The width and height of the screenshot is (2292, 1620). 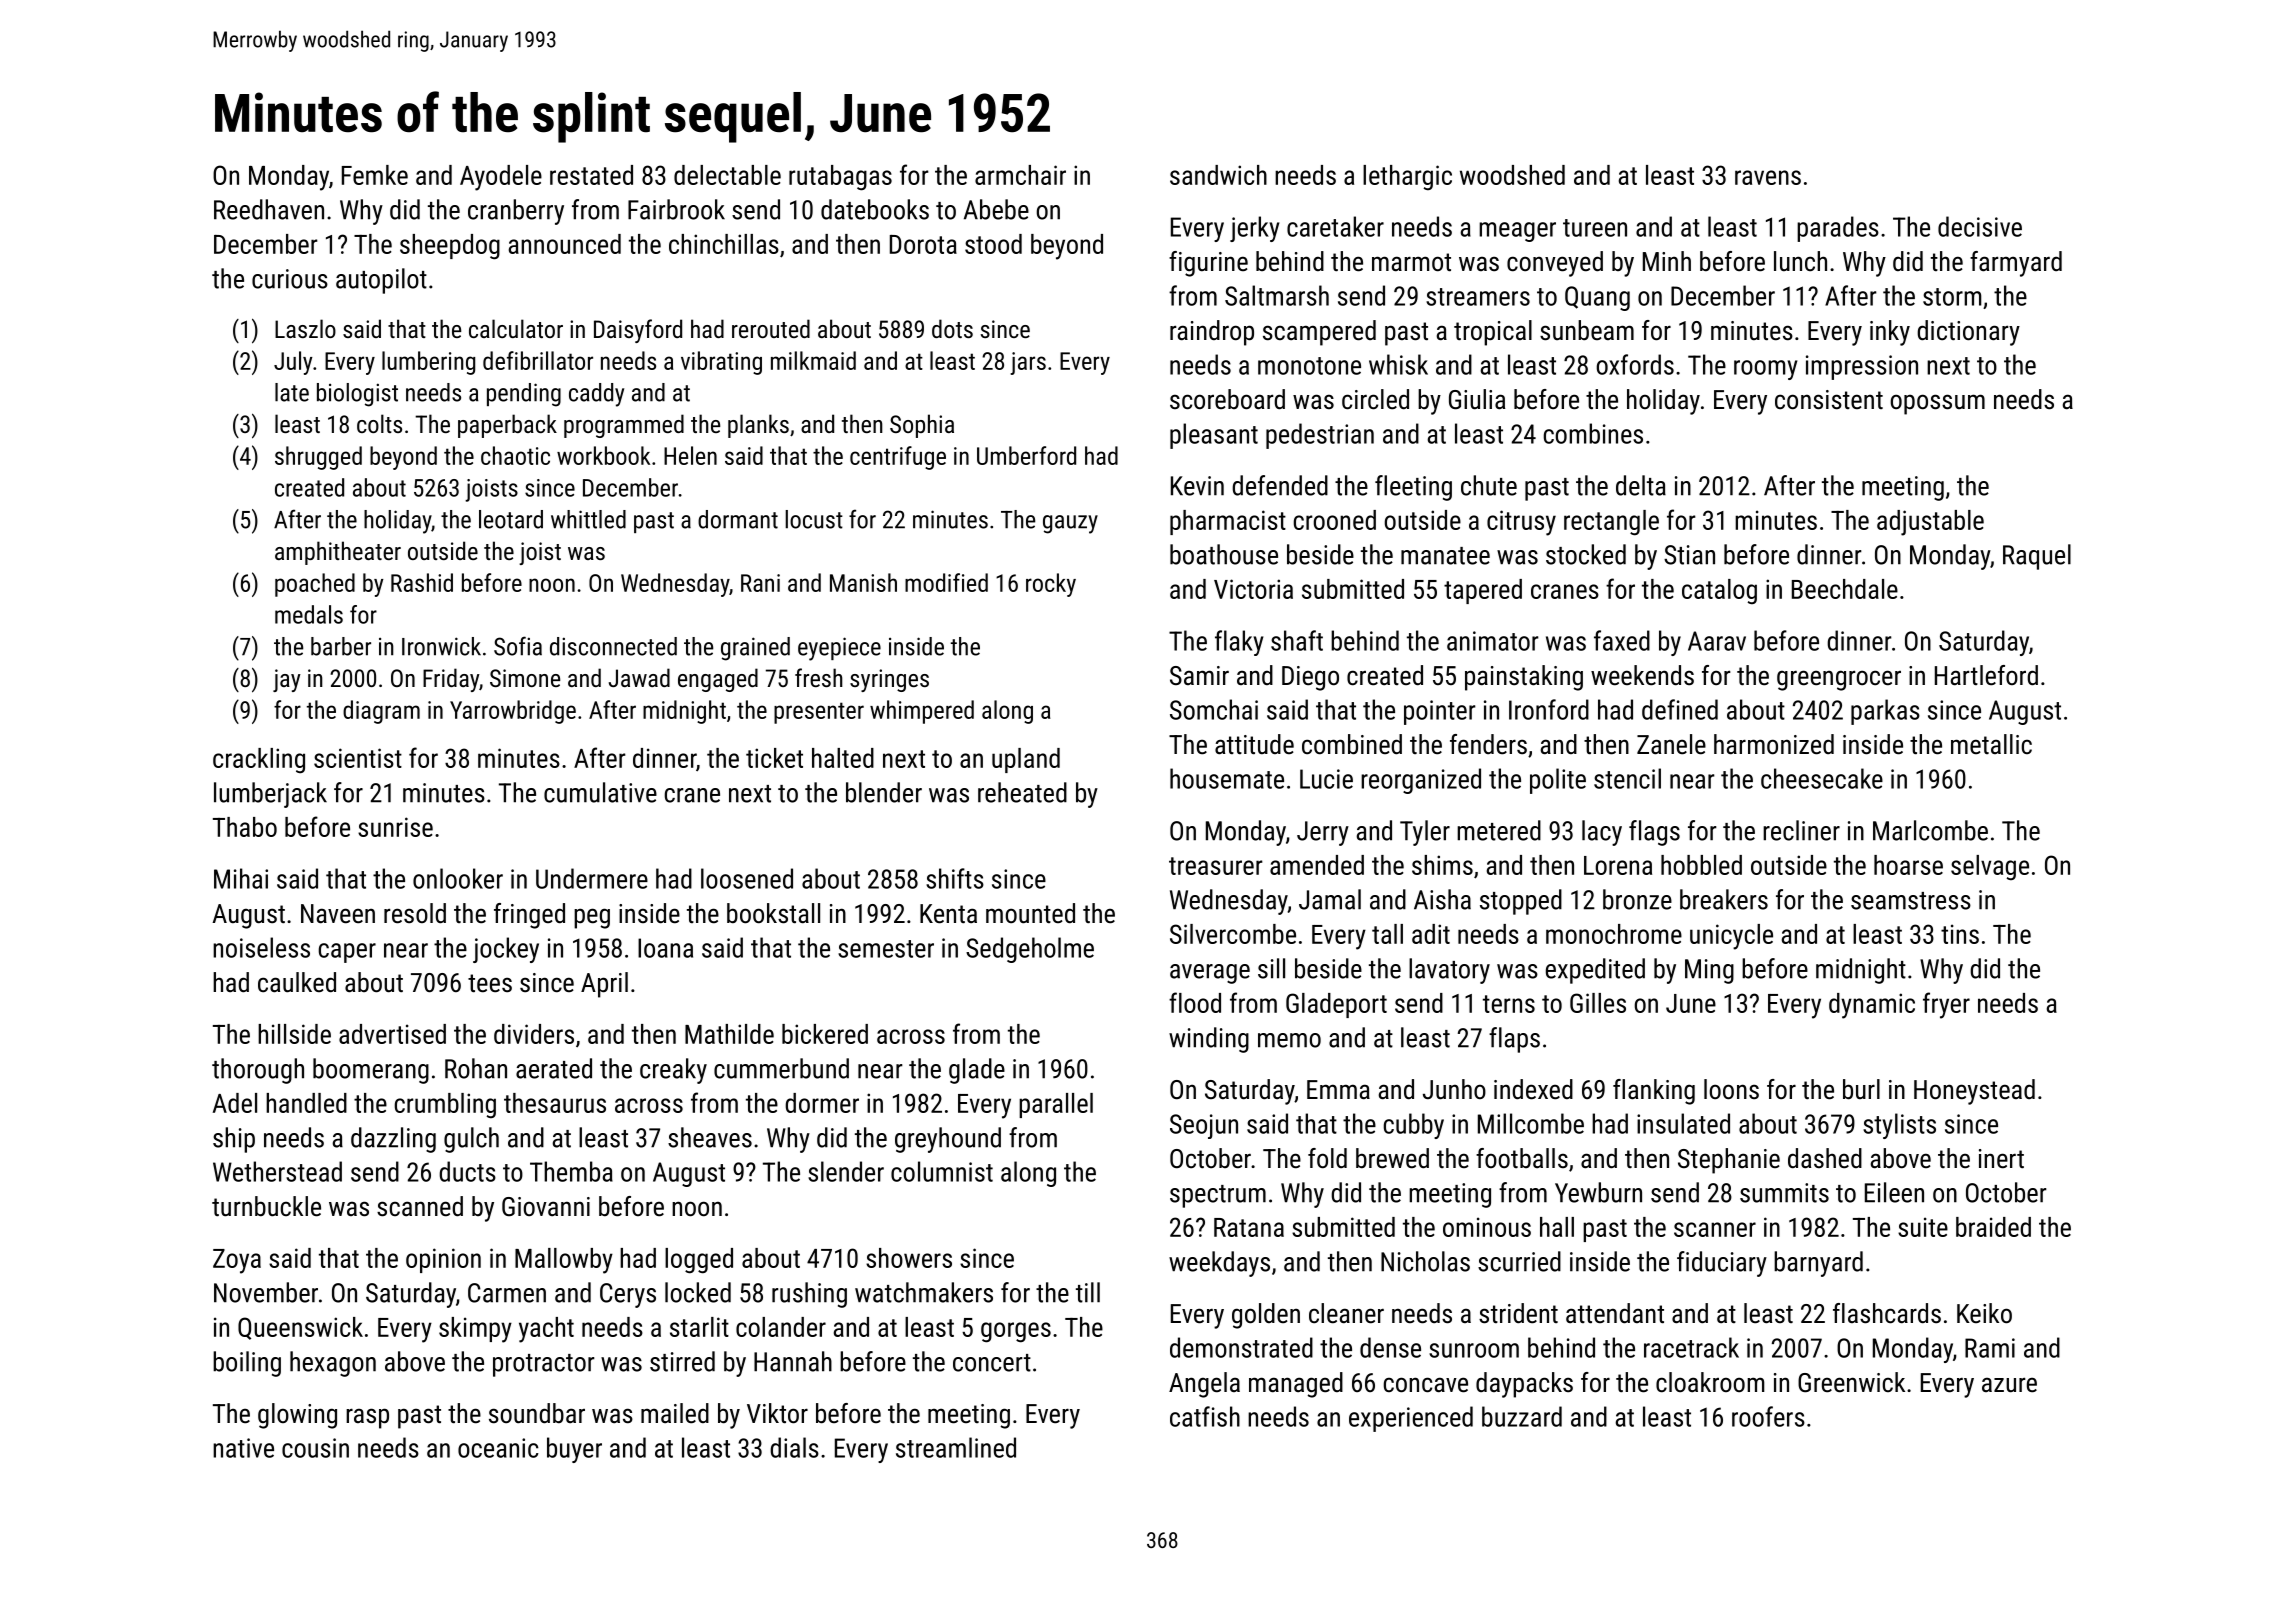 I want to click on ravens, so click(x=1768, y=177).
